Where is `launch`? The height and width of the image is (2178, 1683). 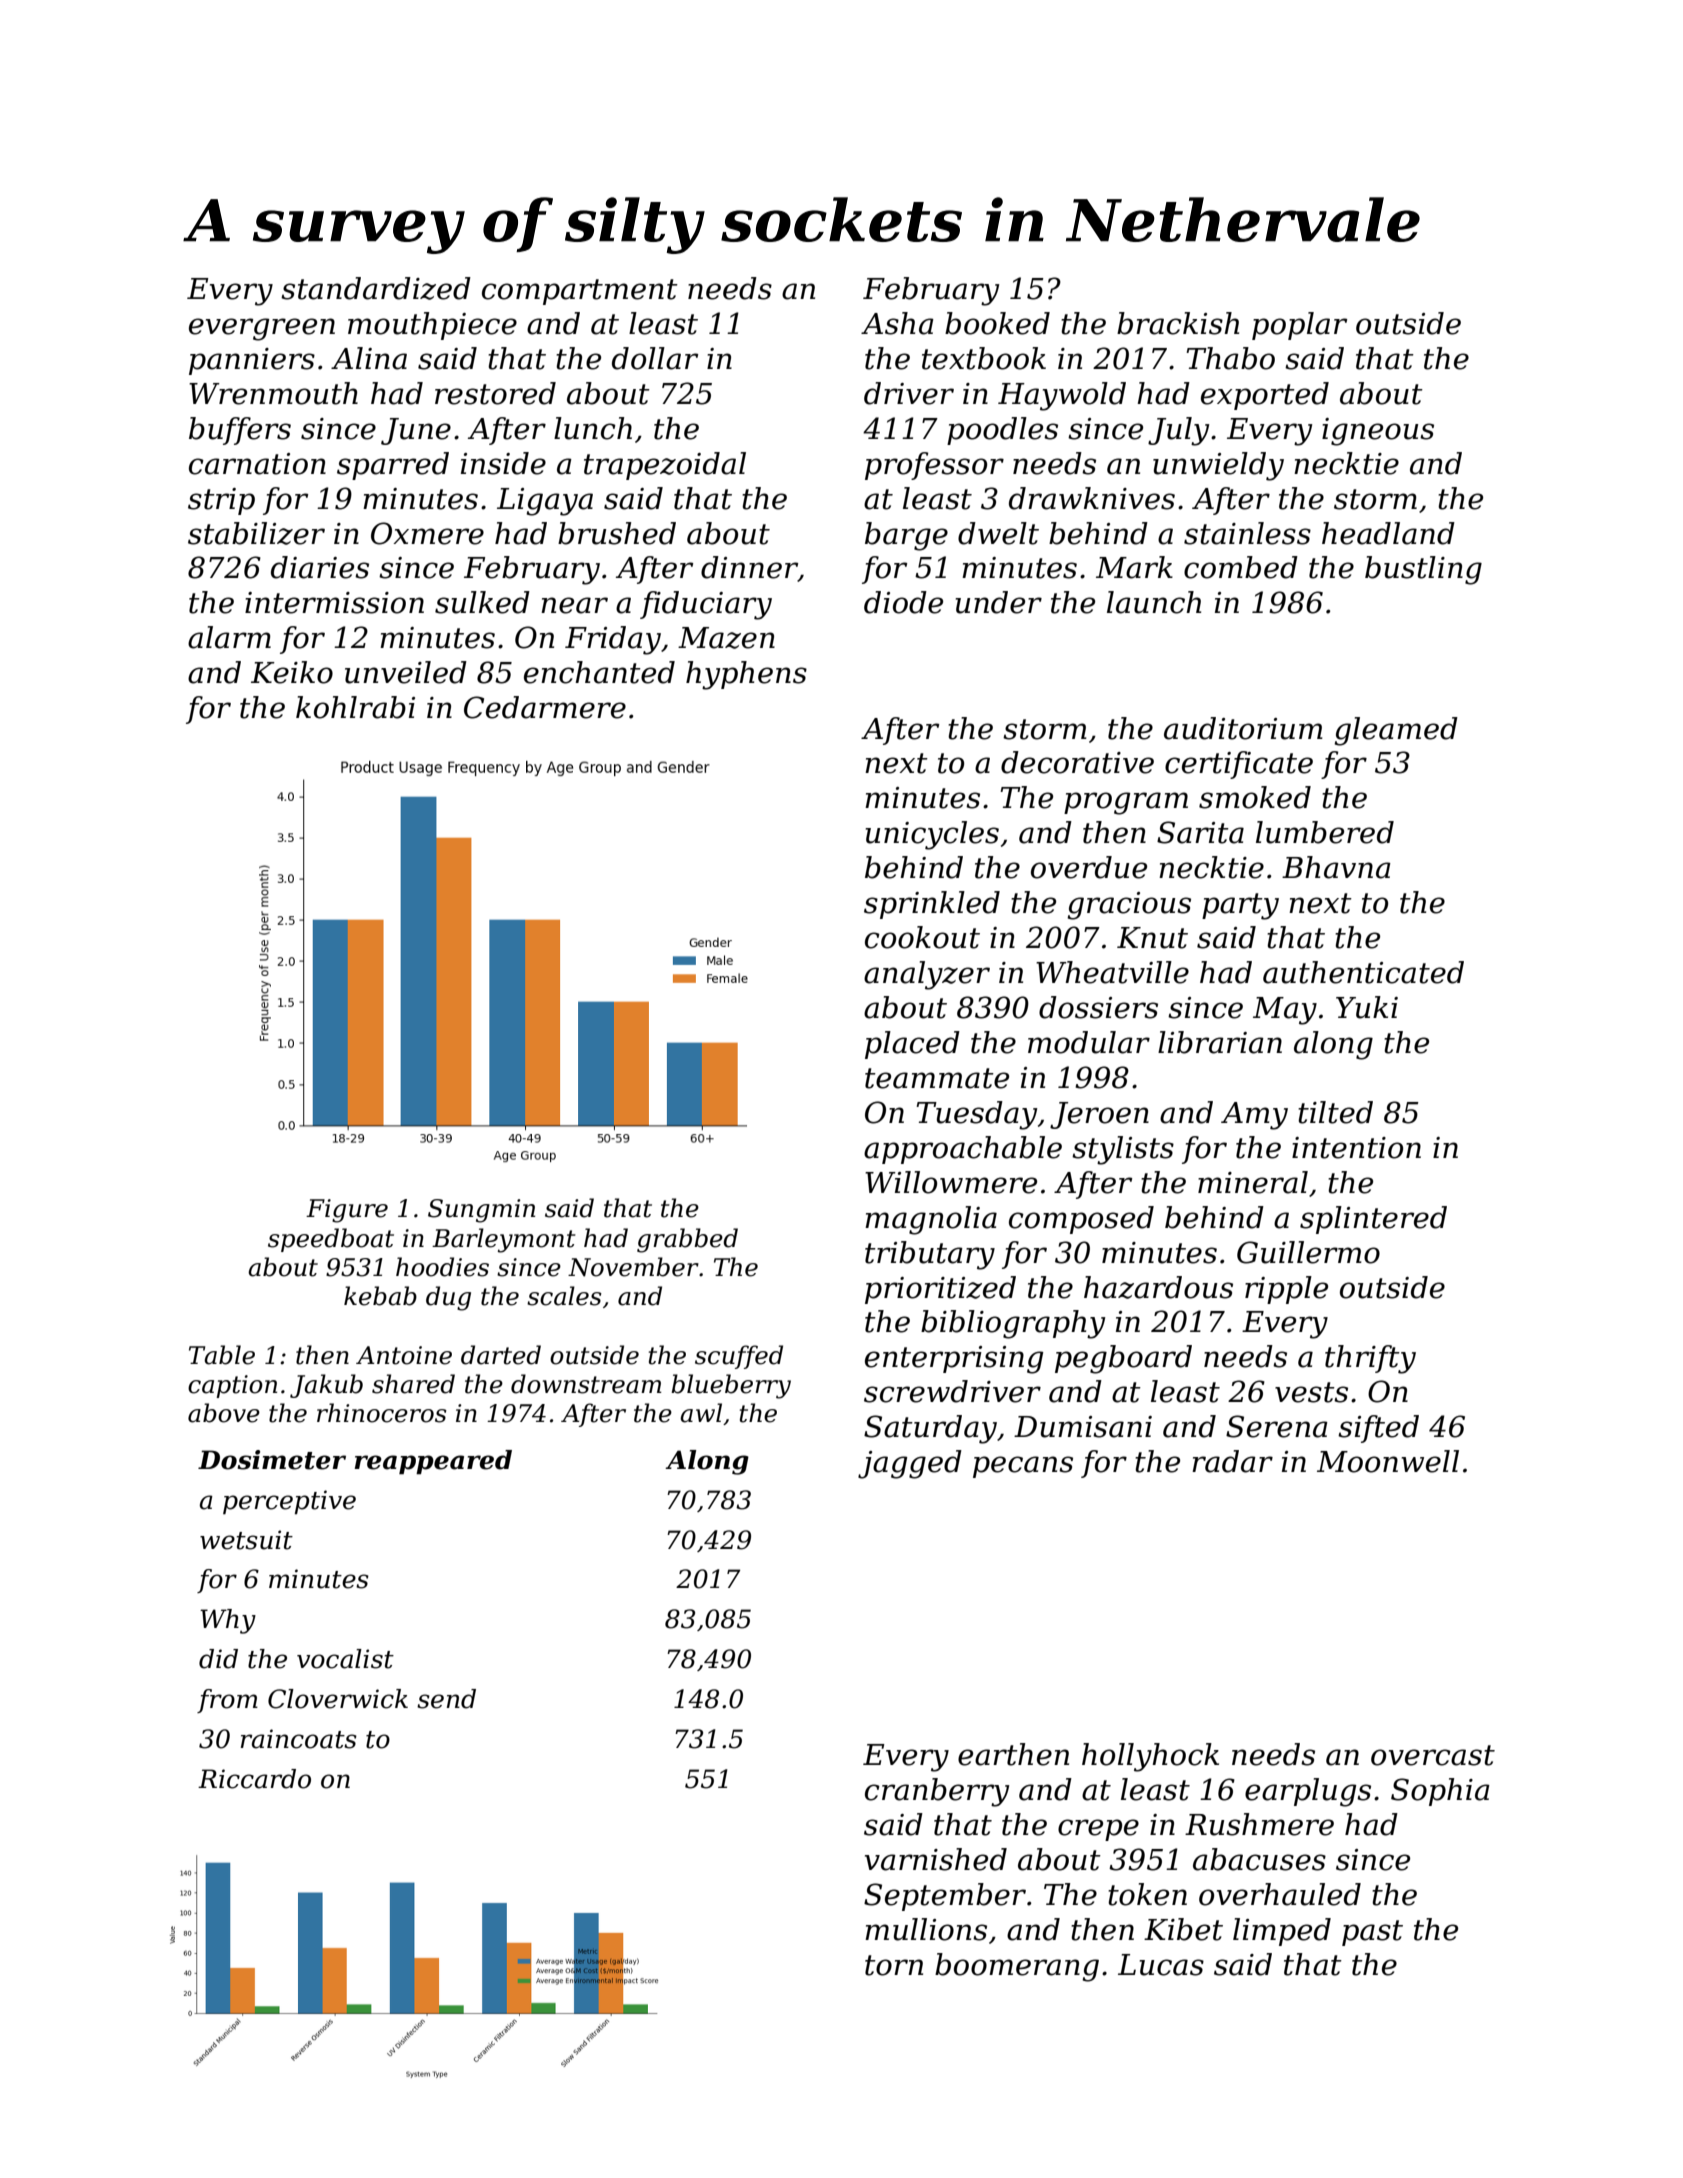
launch is located at coordinates (1154, 602).
